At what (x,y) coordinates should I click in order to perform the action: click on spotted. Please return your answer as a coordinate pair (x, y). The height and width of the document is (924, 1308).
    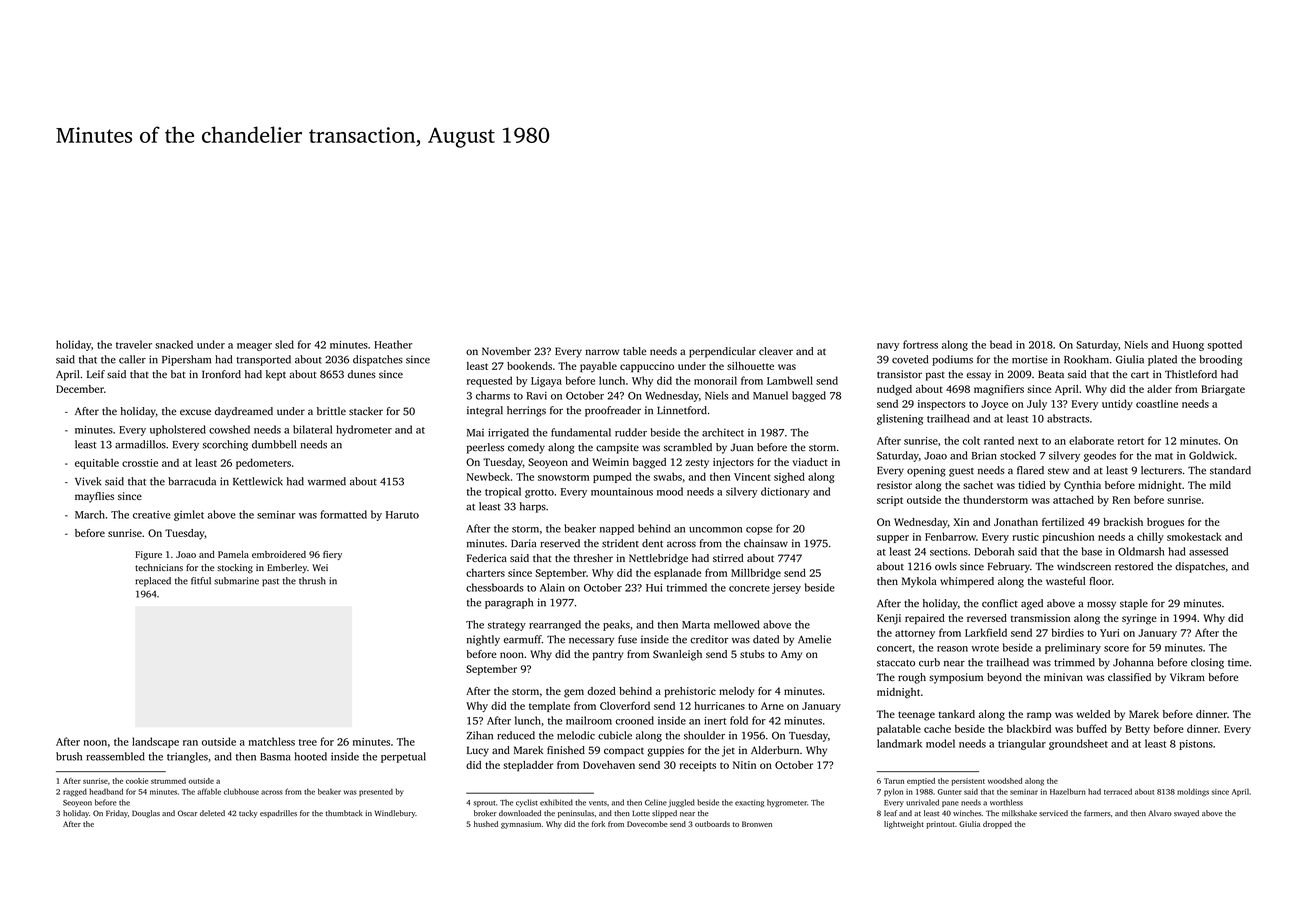
    Looking at the image, I should click on (1224, 345).
